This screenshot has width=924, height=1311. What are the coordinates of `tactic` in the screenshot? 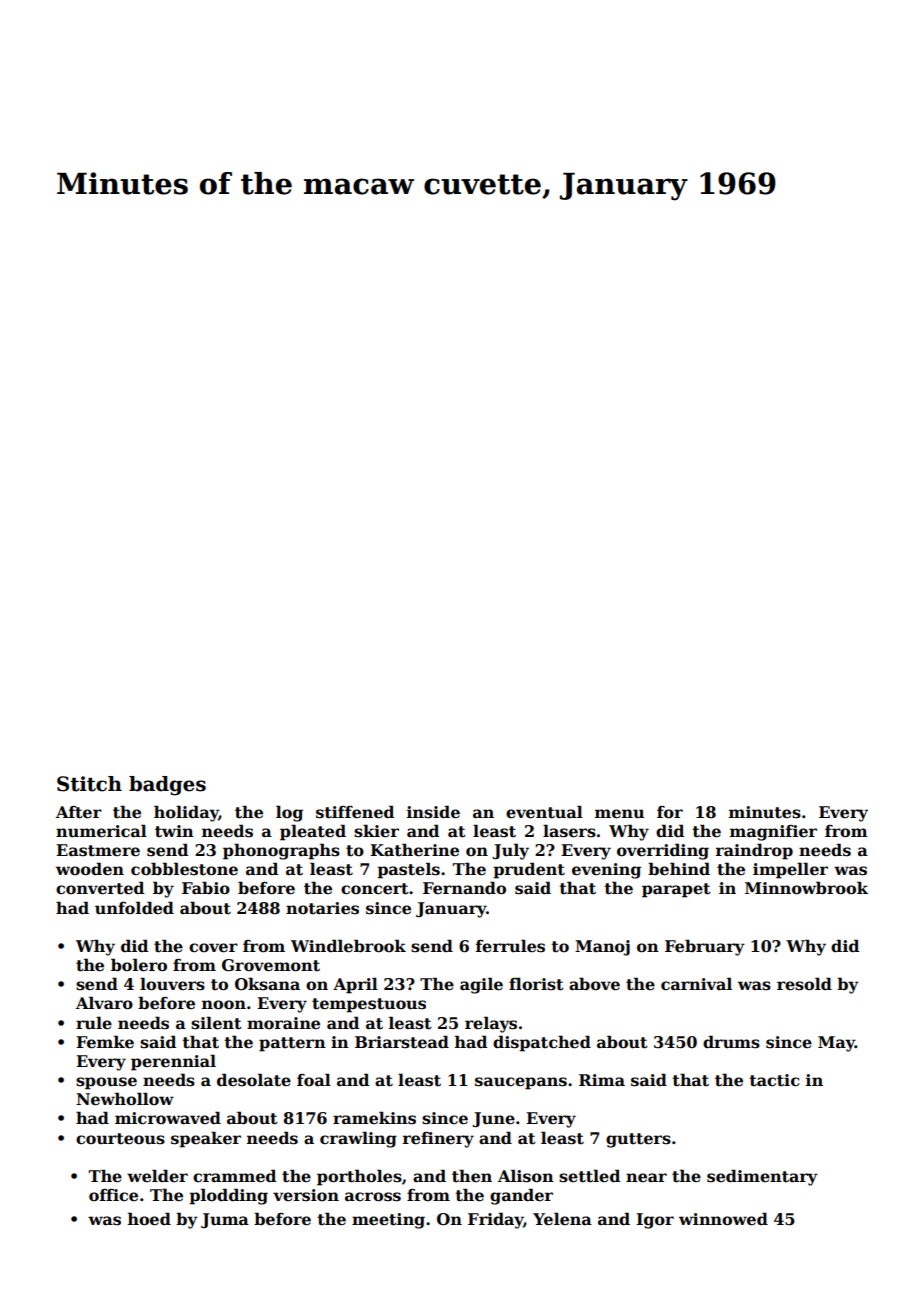 It's located at (774, 1080).
